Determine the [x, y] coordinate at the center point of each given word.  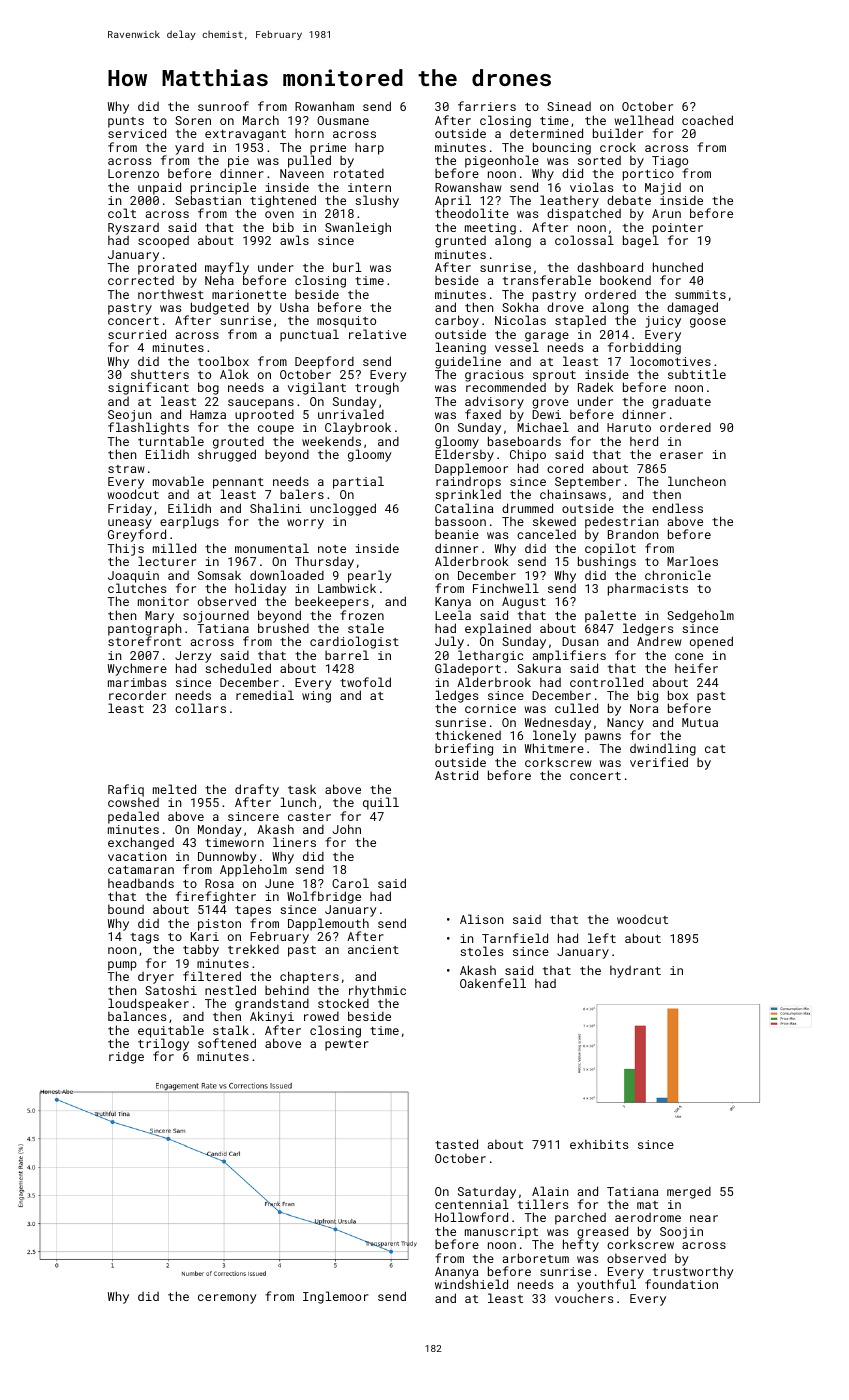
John [347, 829]
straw [126, 469]
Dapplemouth [328, 924]
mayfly [227, 269]
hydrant [635, 971]
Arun [666, 213]
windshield [471, 1284]
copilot [610, 550]
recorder [137, 695]
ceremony [227, 1299]
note [332, 549]
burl [347, 267]
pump [122, 966]
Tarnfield [515, 938]
